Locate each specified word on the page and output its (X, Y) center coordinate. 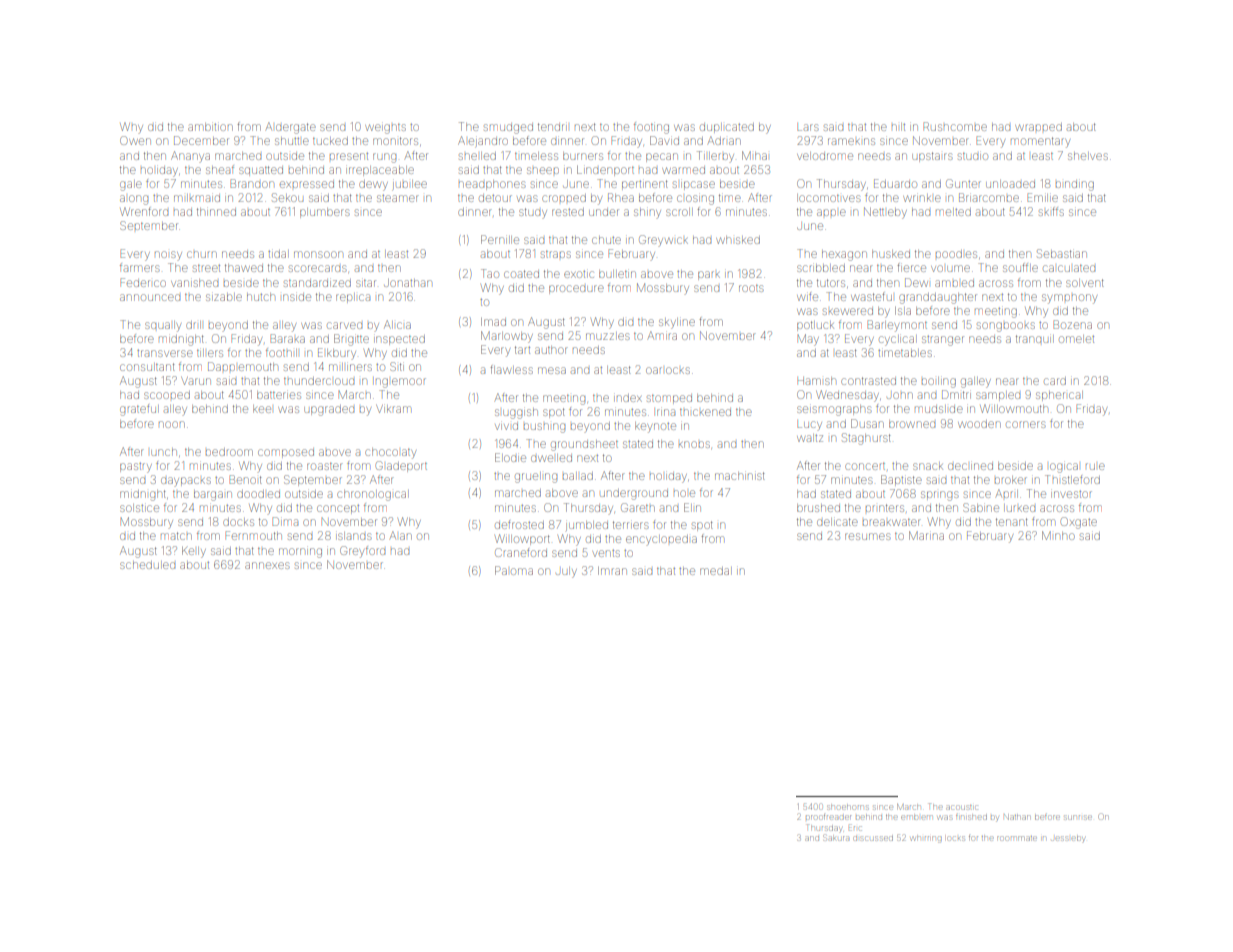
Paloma (514, 570)
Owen (135, 140)
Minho (1058, 535)
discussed (873, 838)
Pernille (500, 239)
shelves (1088, 156)
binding (1075, 186)
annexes (267, 565)
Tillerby (715, 156)
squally (163, 326)
